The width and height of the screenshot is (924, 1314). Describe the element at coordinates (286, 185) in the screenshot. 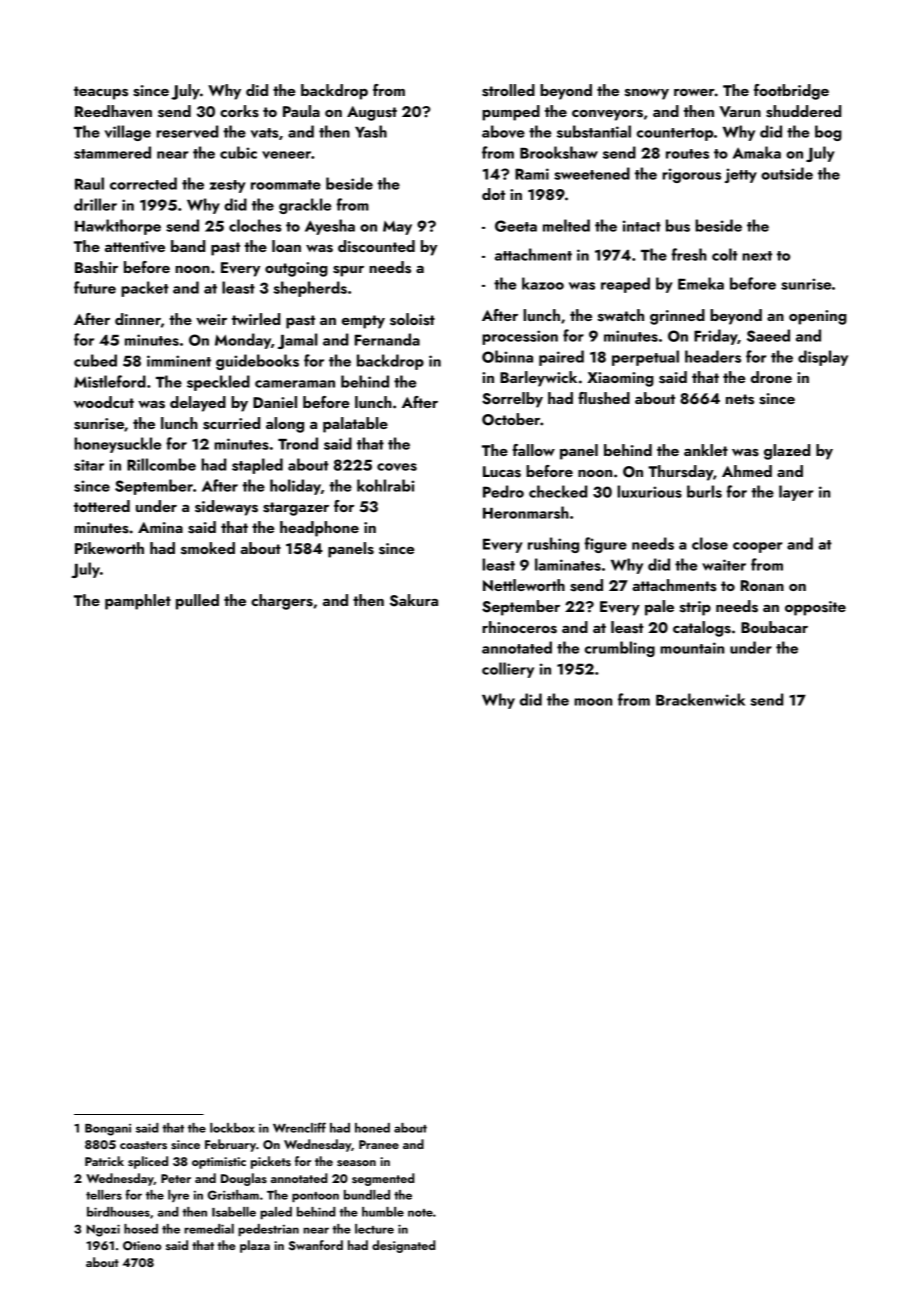

I see `roommate` at that location.
